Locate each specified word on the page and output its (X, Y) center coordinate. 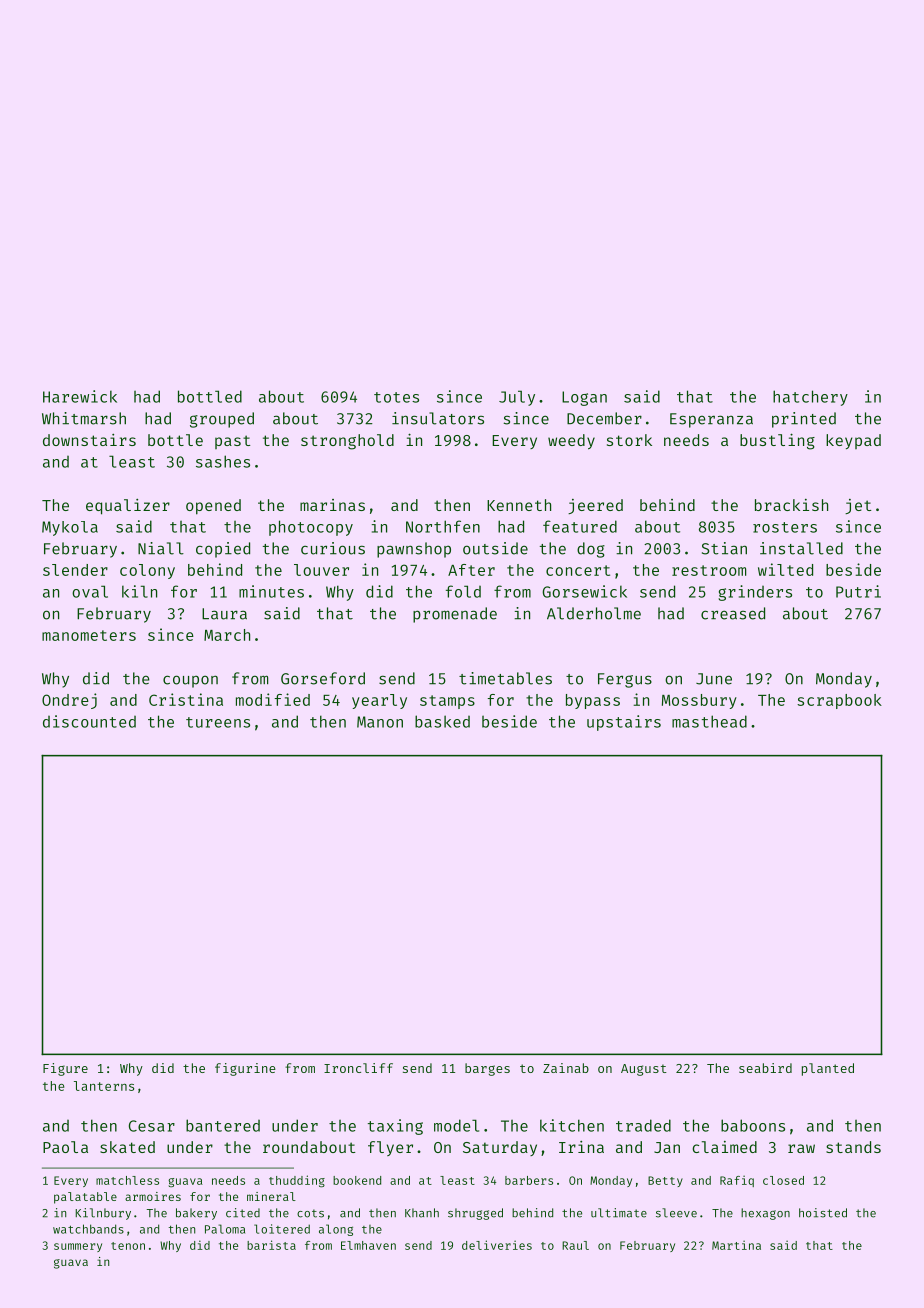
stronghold (347, 442)
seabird (765, 1068)
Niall (161, 548)
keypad (853, 441)
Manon (380, 722)
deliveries (497, 1245)
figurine (245, 1069)
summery (78, 1247)
